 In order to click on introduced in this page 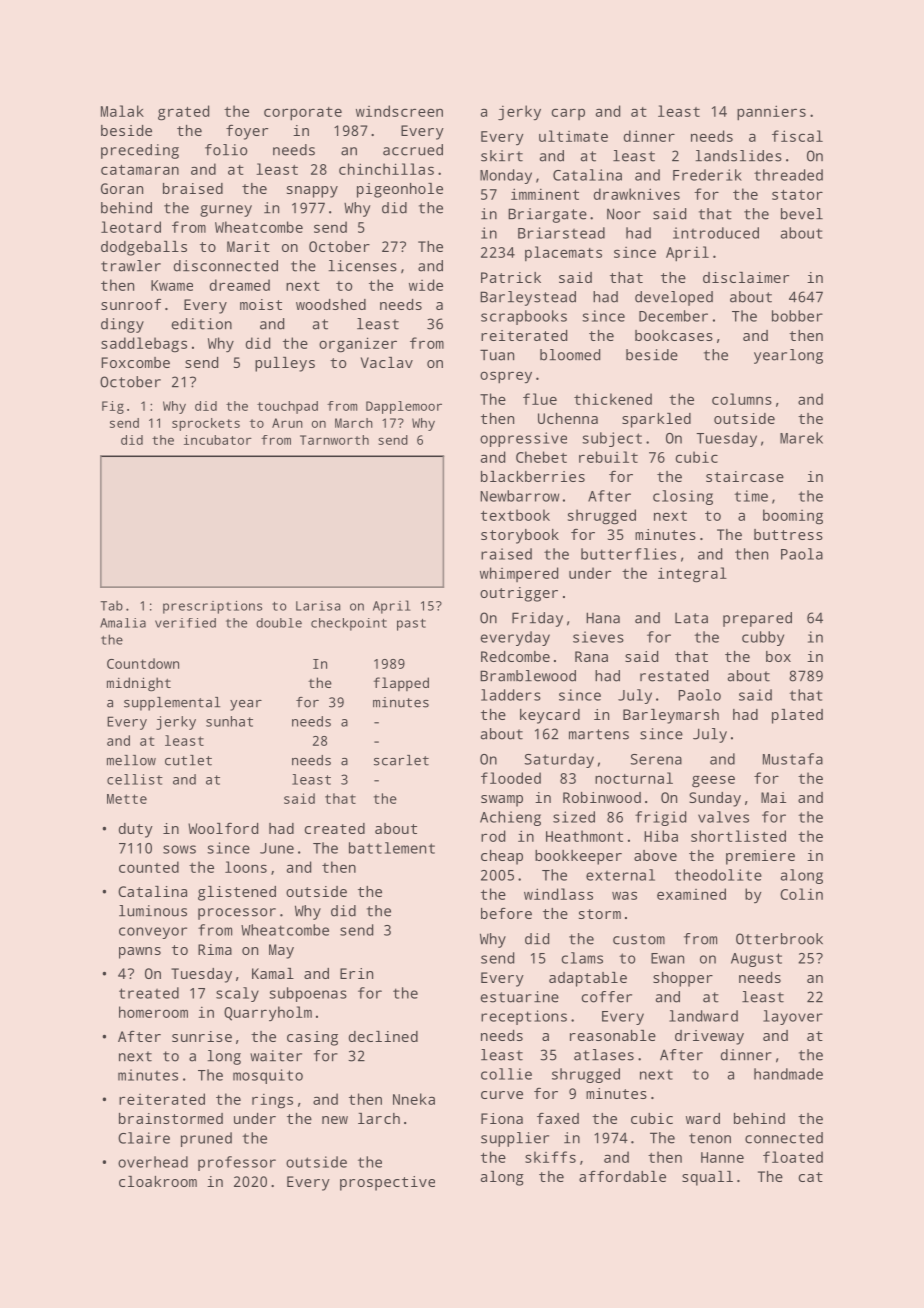, I will do `click(716, 233)`.
